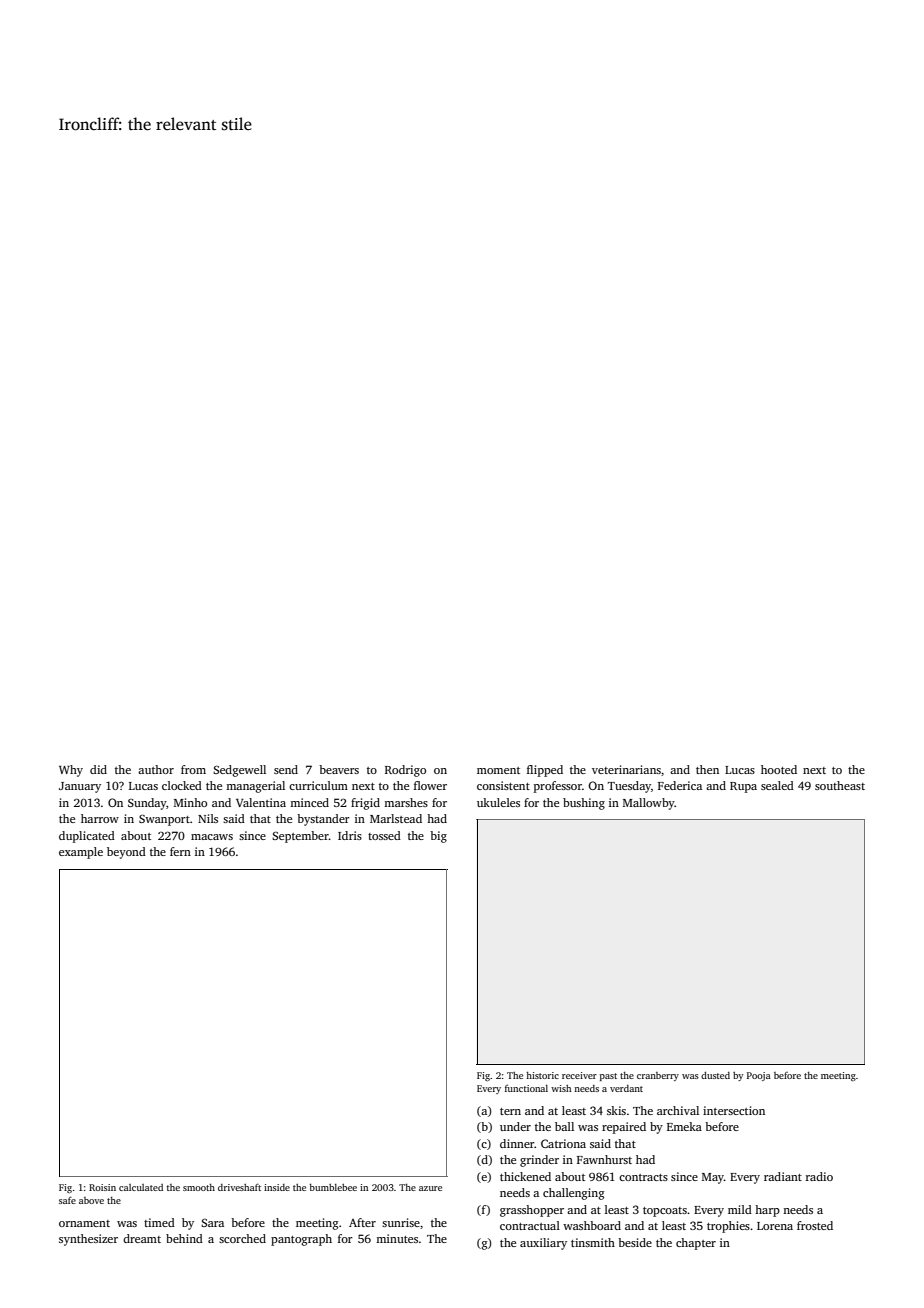 The height and width of the document is (1308, 924). I want to click on then, so click(707, 769).
